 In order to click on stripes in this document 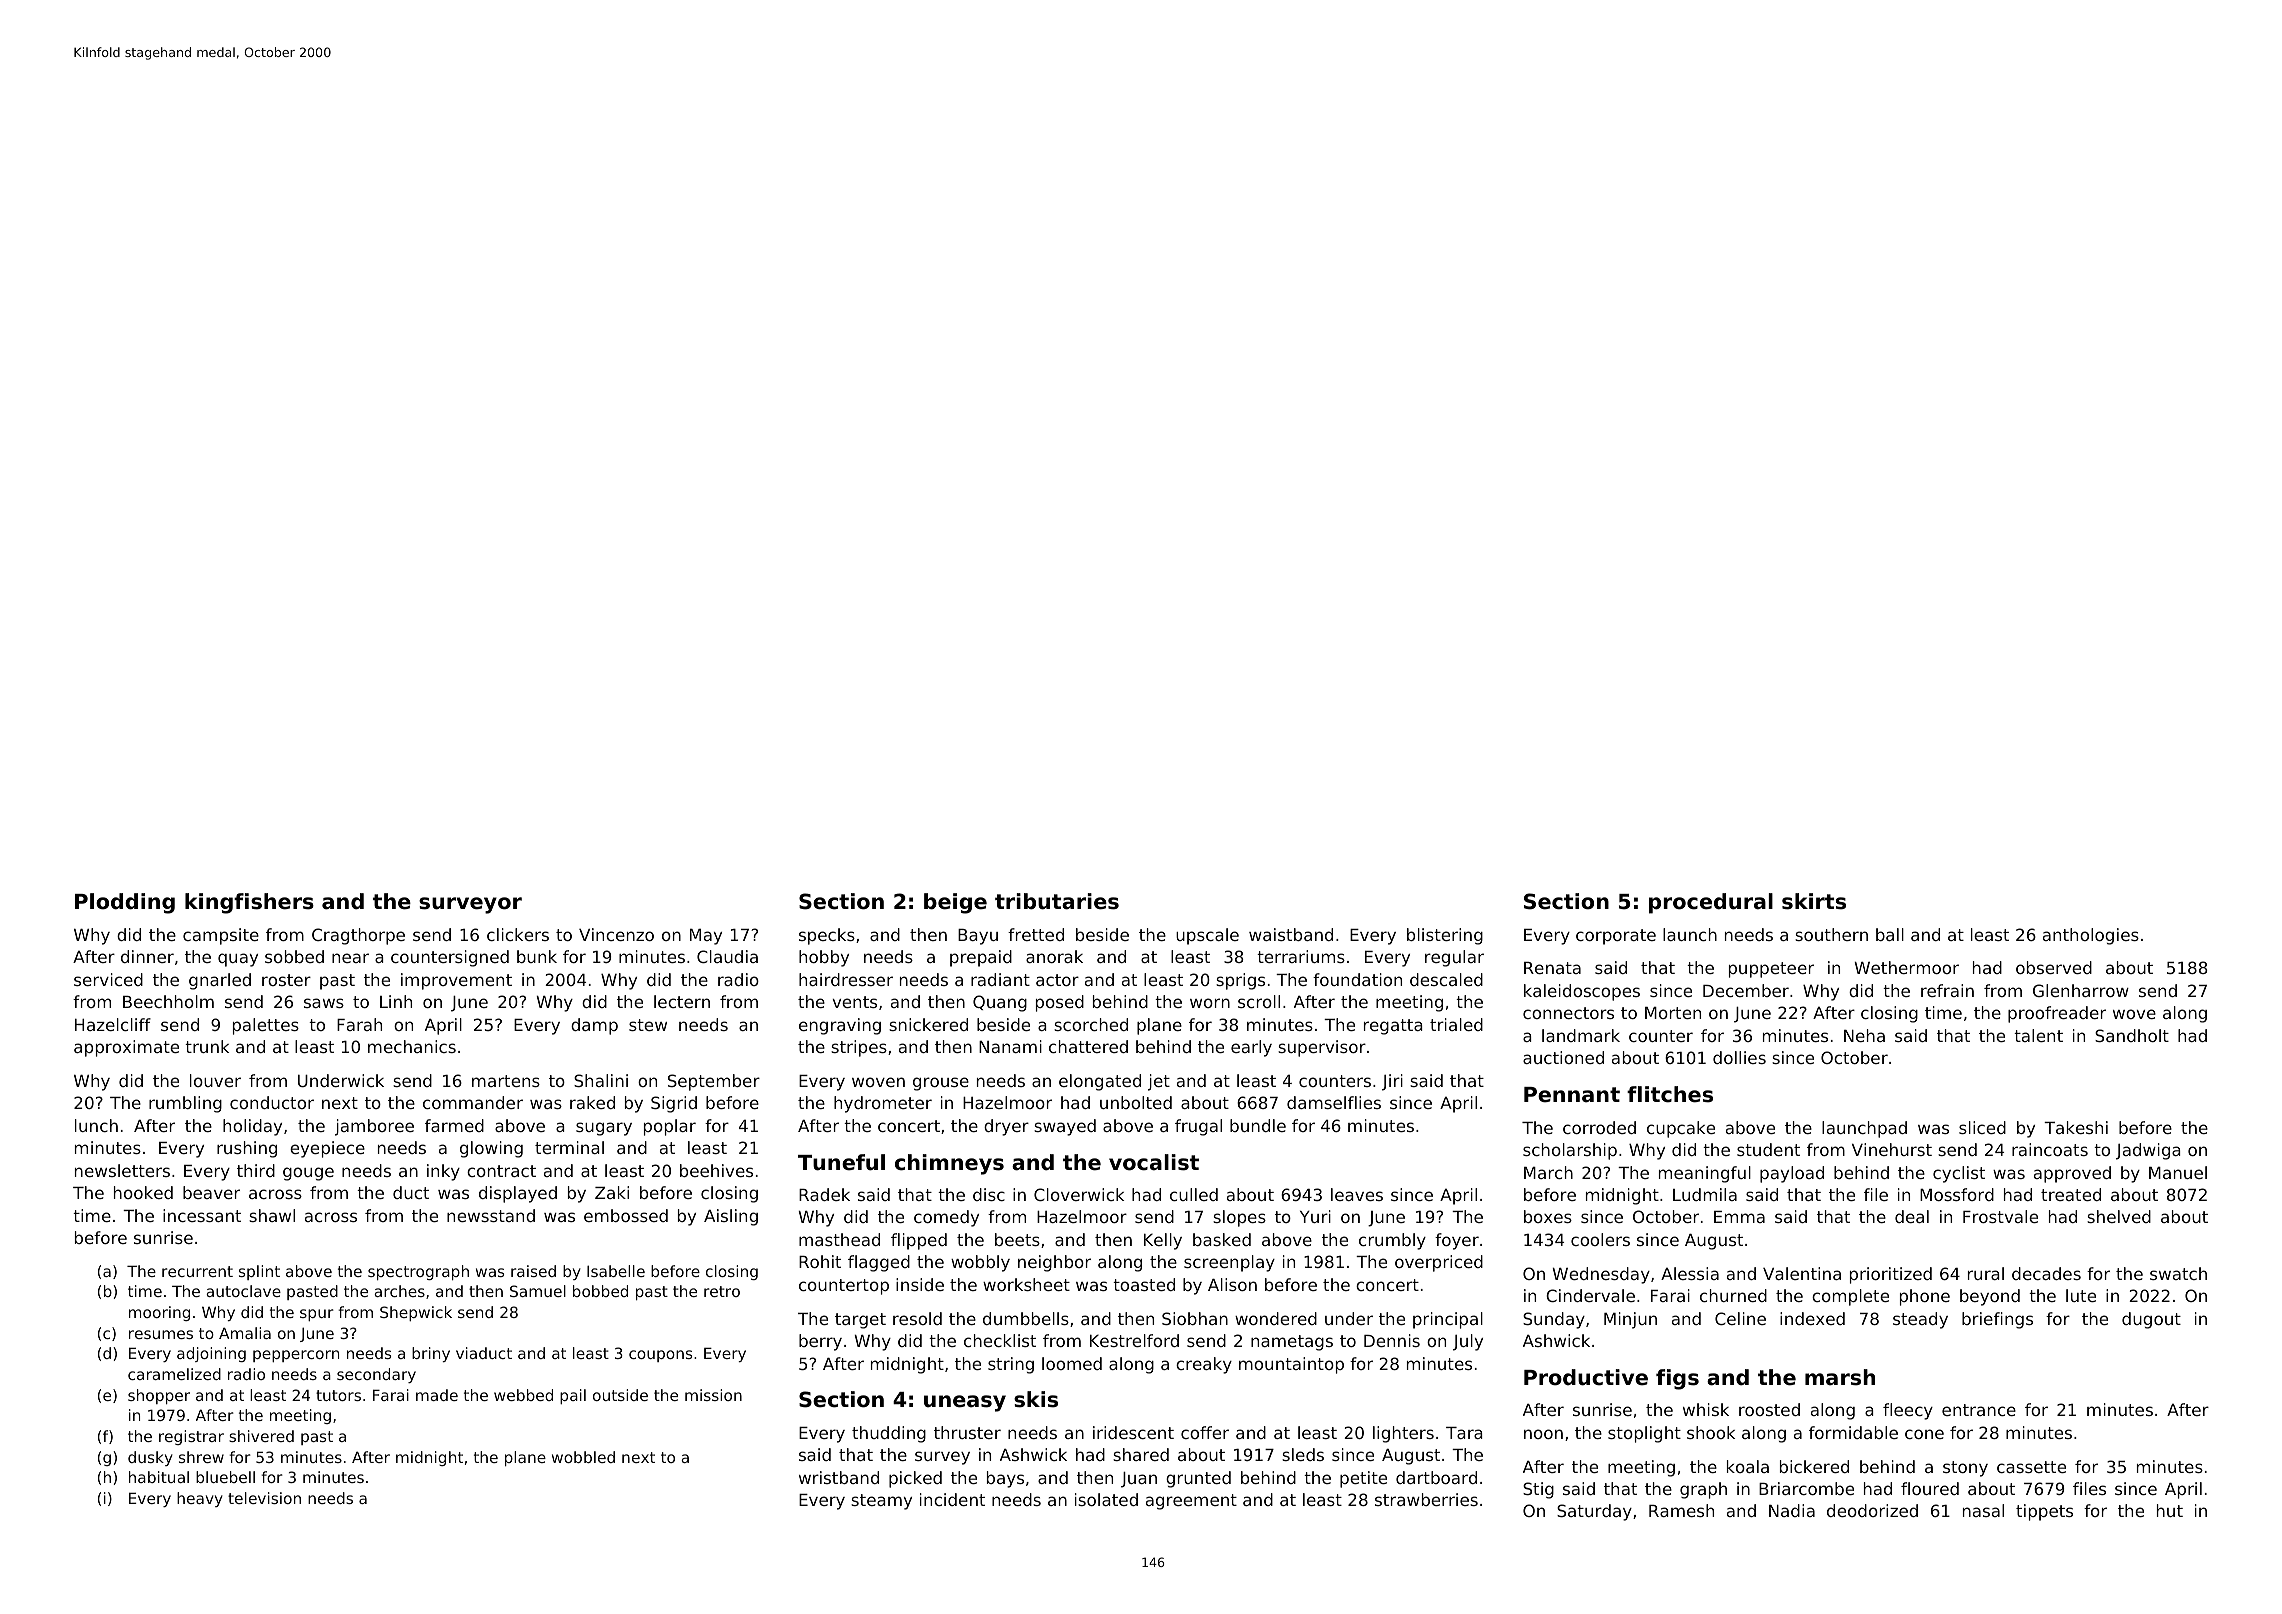, I will do `click(859, 1048)`.
